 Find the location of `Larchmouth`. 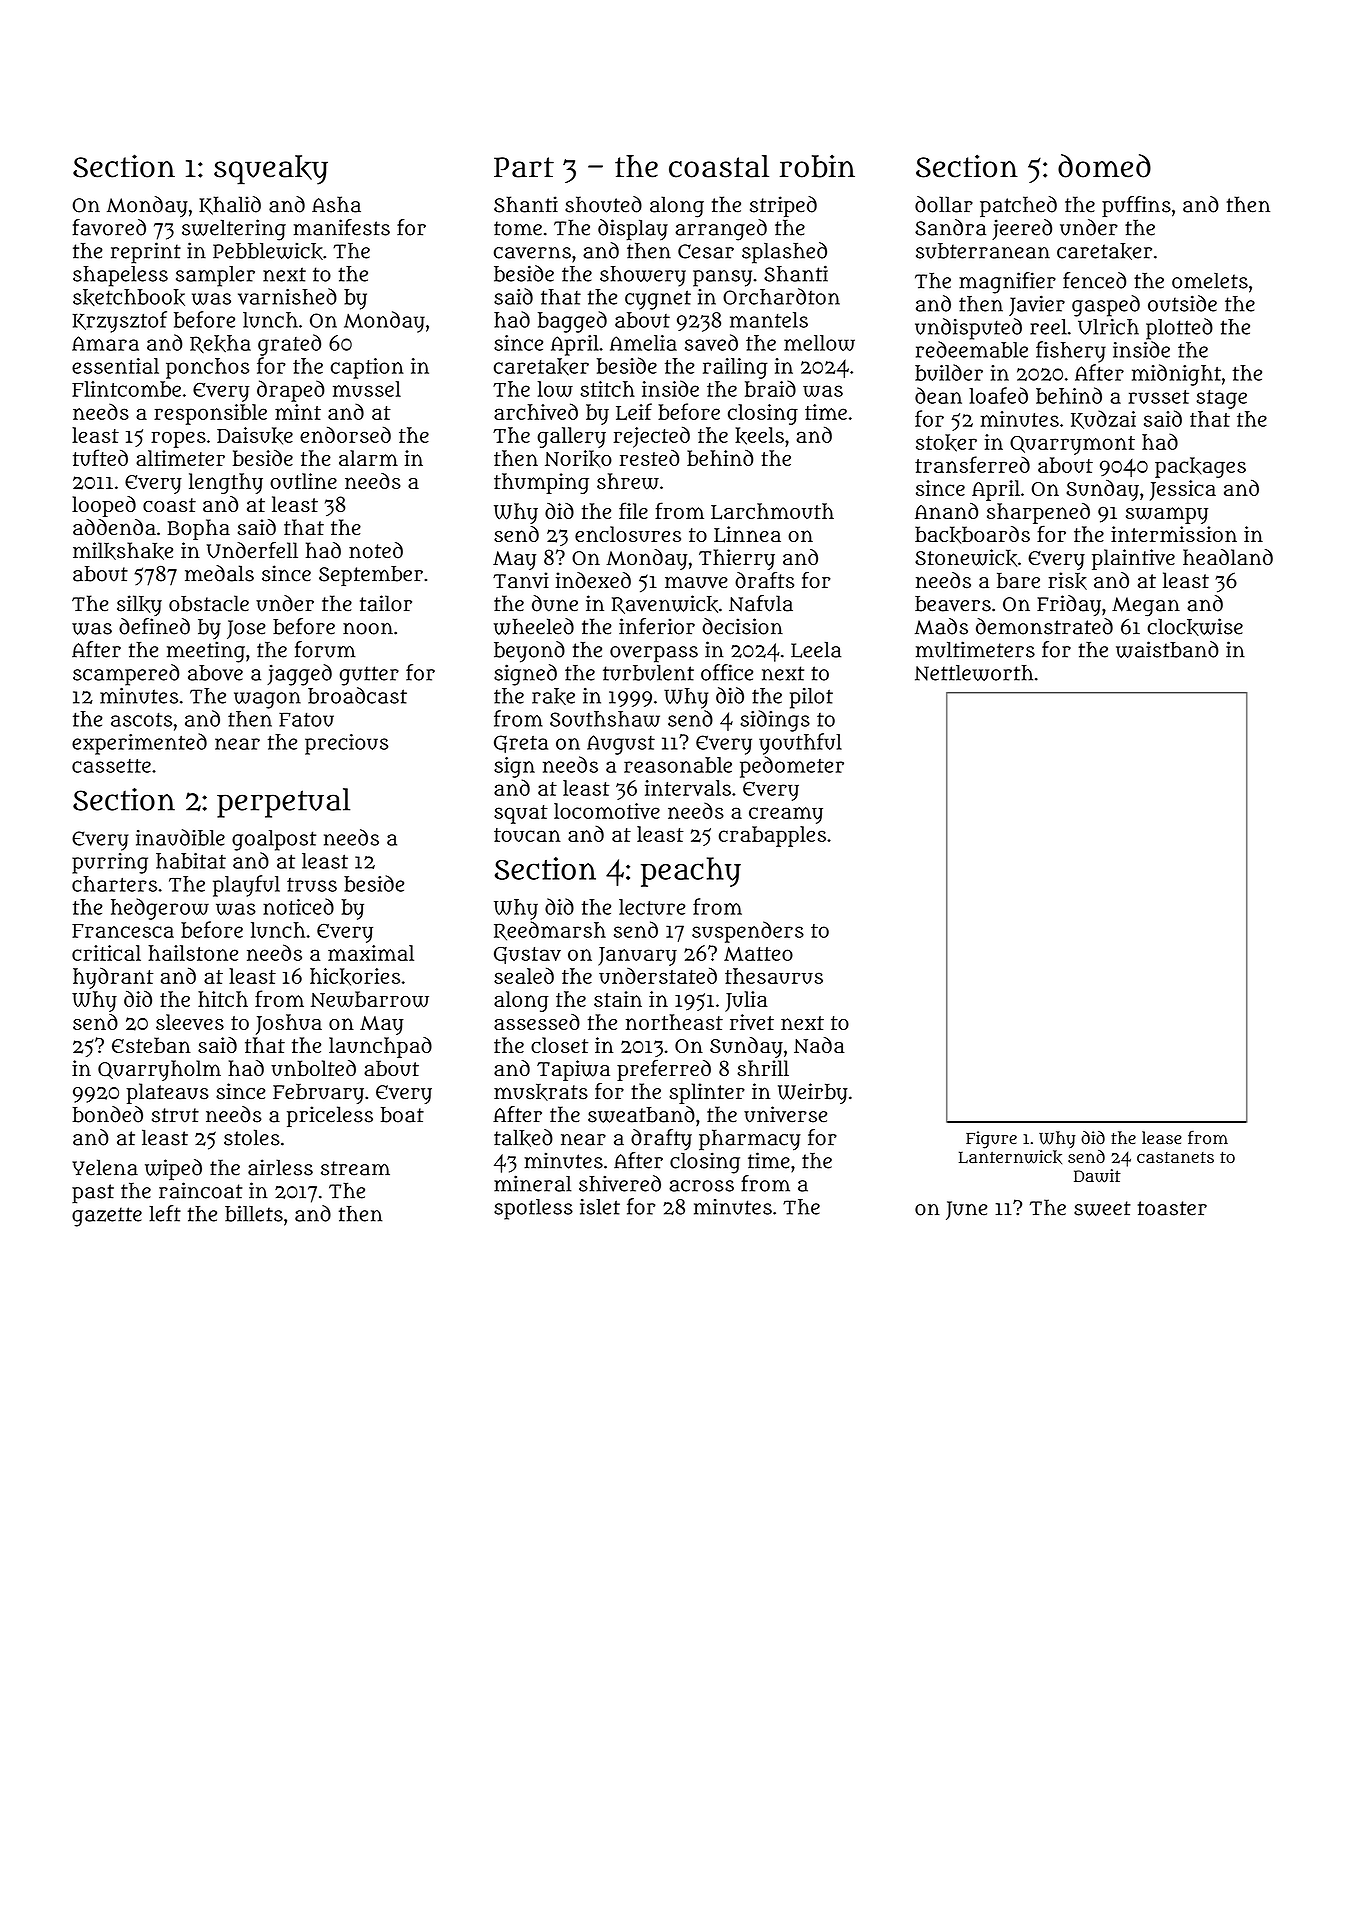

Larchmouth is located at coordinates (772, 511).
